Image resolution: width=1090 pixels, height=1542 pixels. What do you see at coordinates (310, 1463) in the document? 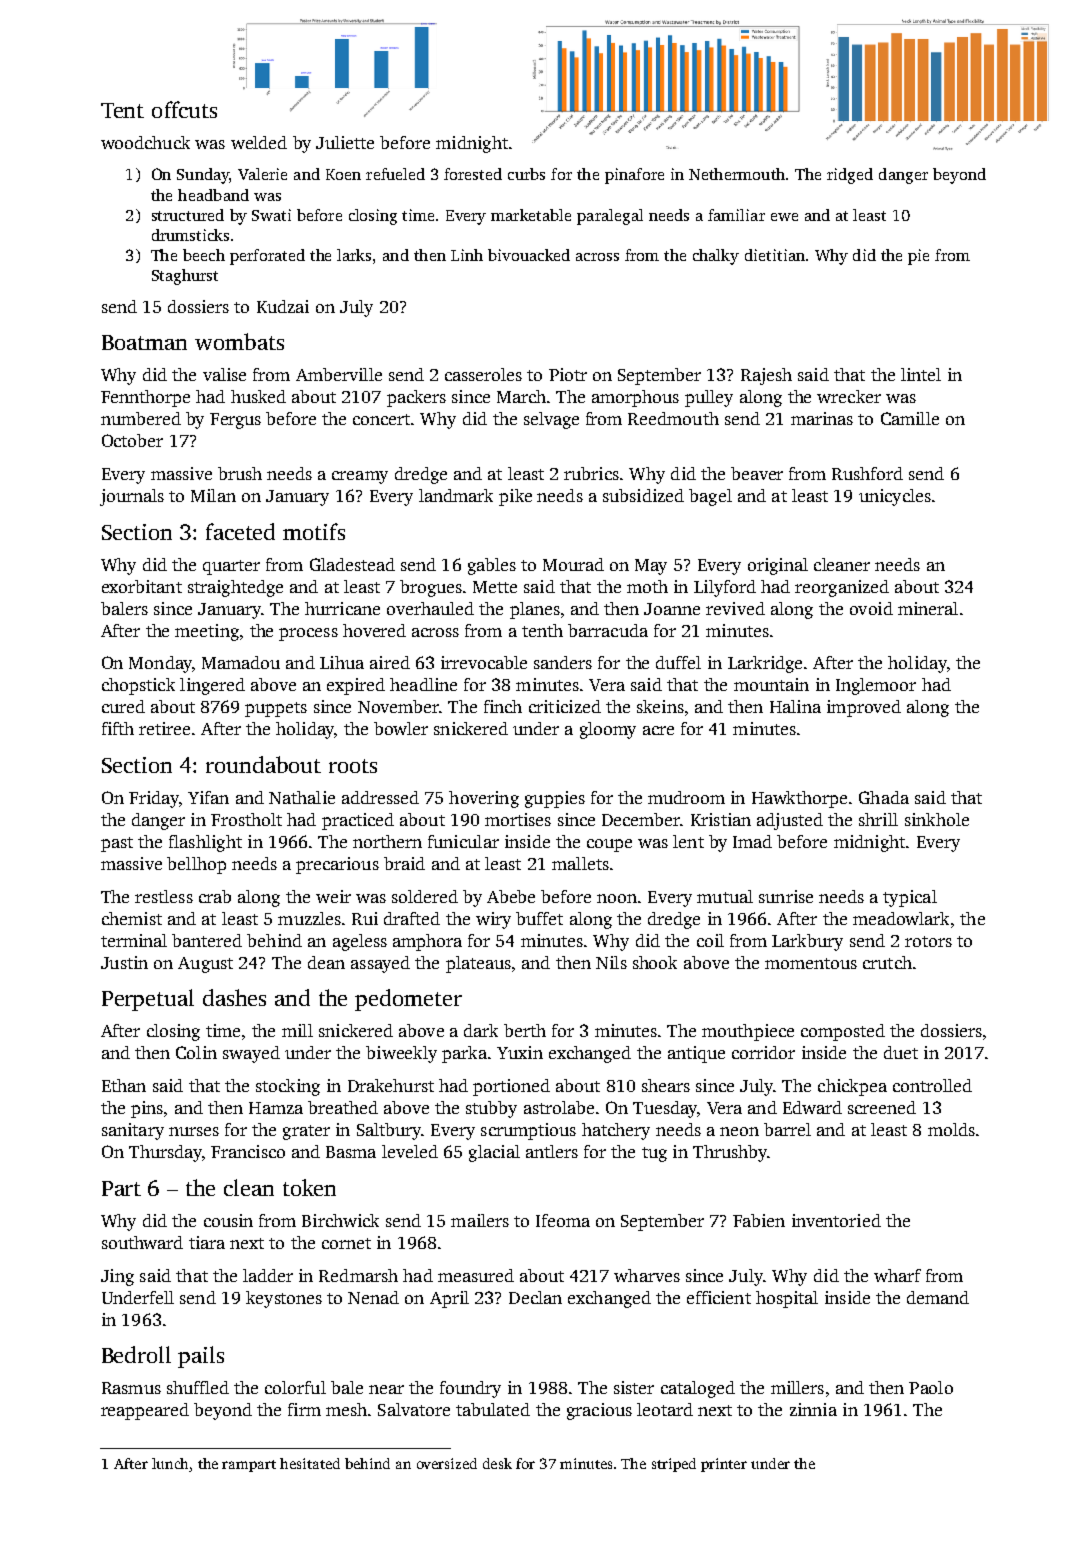
I see `hesitated` at bounding box center [310, 1463].
